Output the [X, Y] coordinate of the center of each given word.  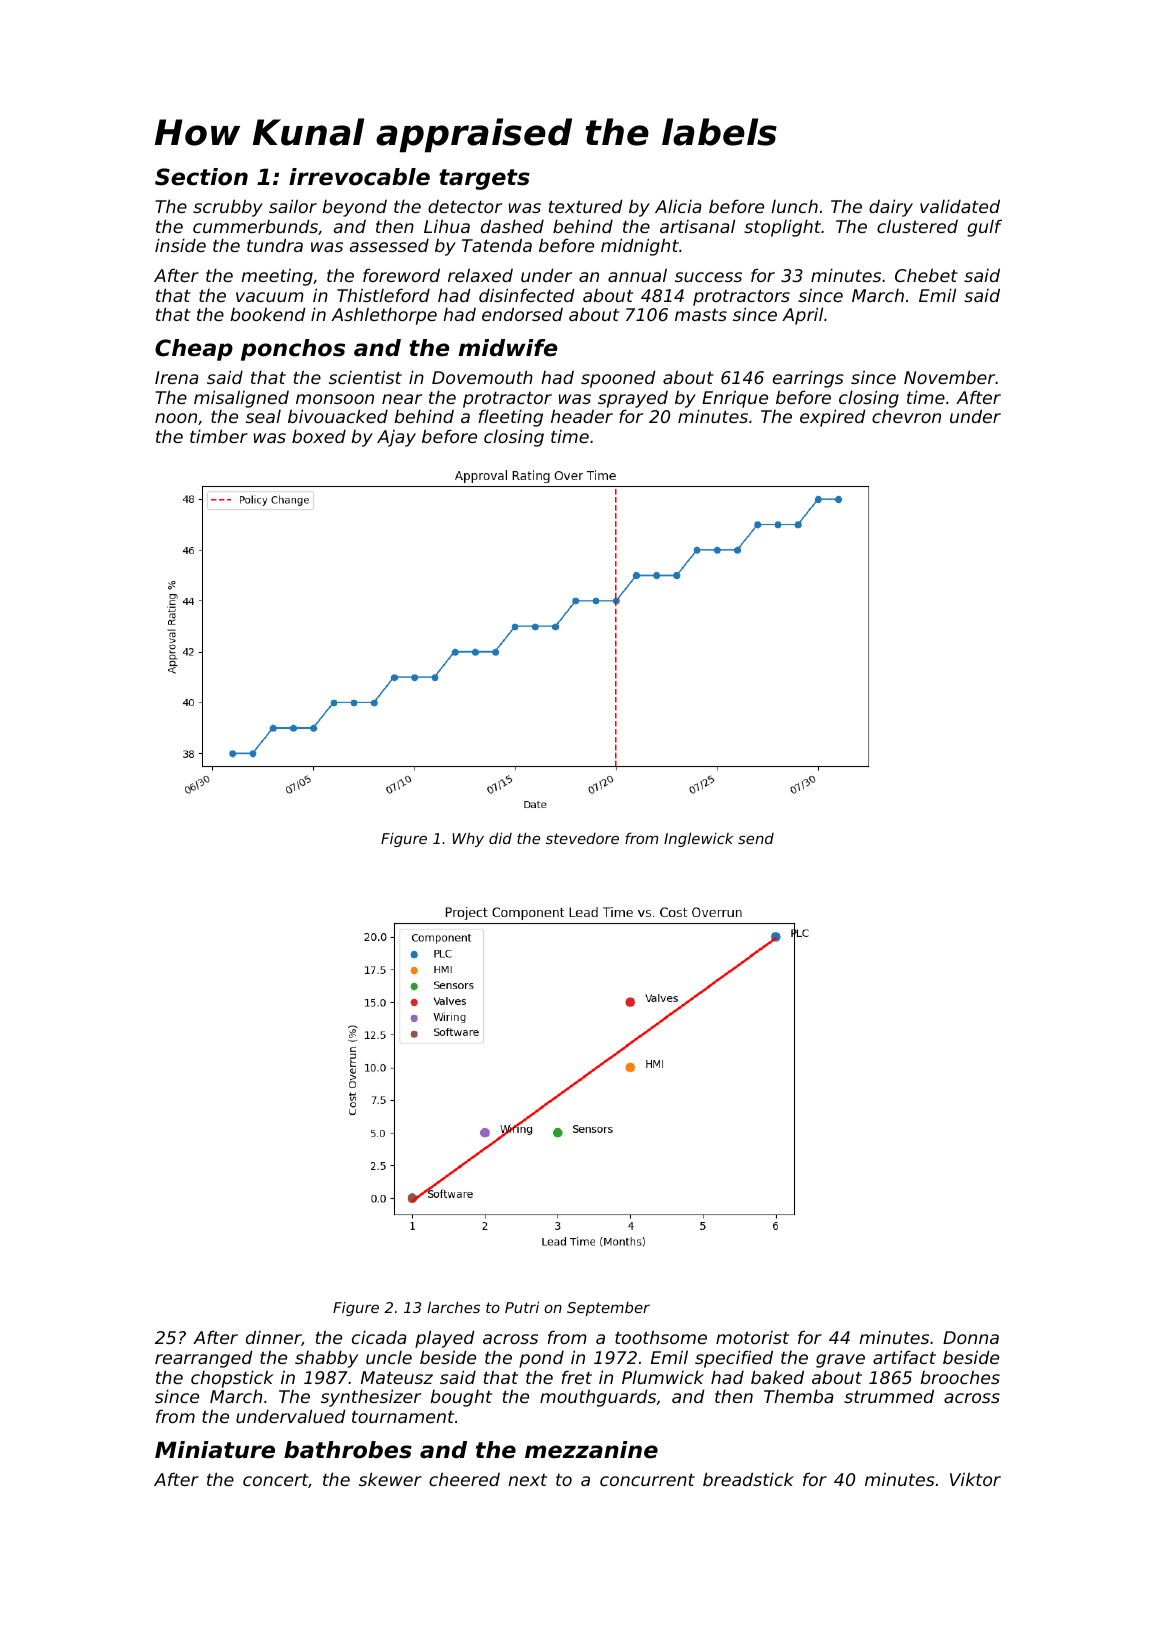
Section [201, 177]
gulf [984, 228]
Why [468, 839]
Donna [971, 1337]
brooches [960, 1377]
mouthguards [598, 1398]
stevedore [582, 838]
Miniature [215, 1450]
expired [833, 418]
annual [637, 275]
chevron [906, 416]
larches [453, 1307]
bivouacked [338, 416]
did [500, 838]
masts [701, 315]
